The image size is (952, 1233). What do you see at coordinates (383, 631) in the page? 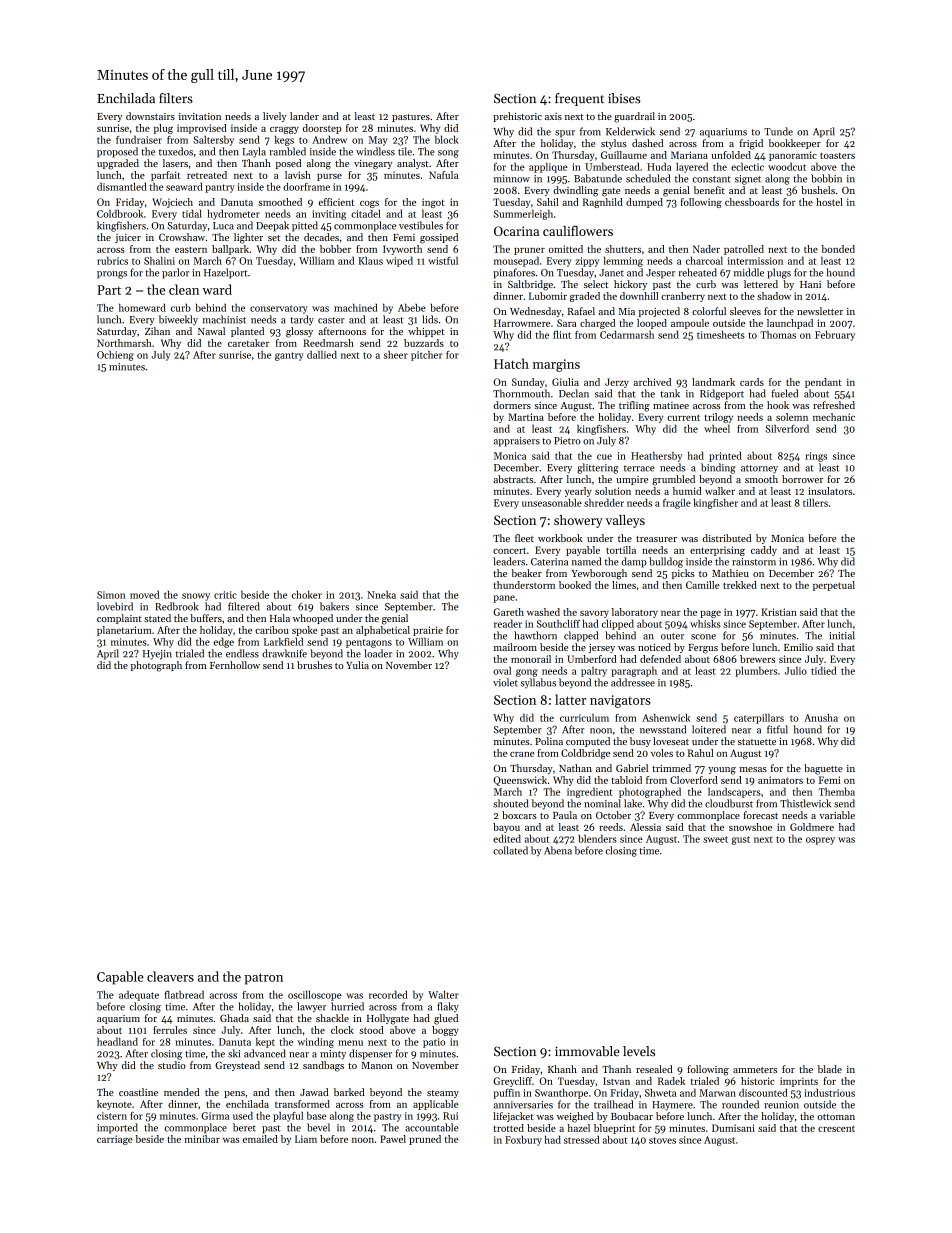
I see `alphabetical` at bounding box center [383, 631].
